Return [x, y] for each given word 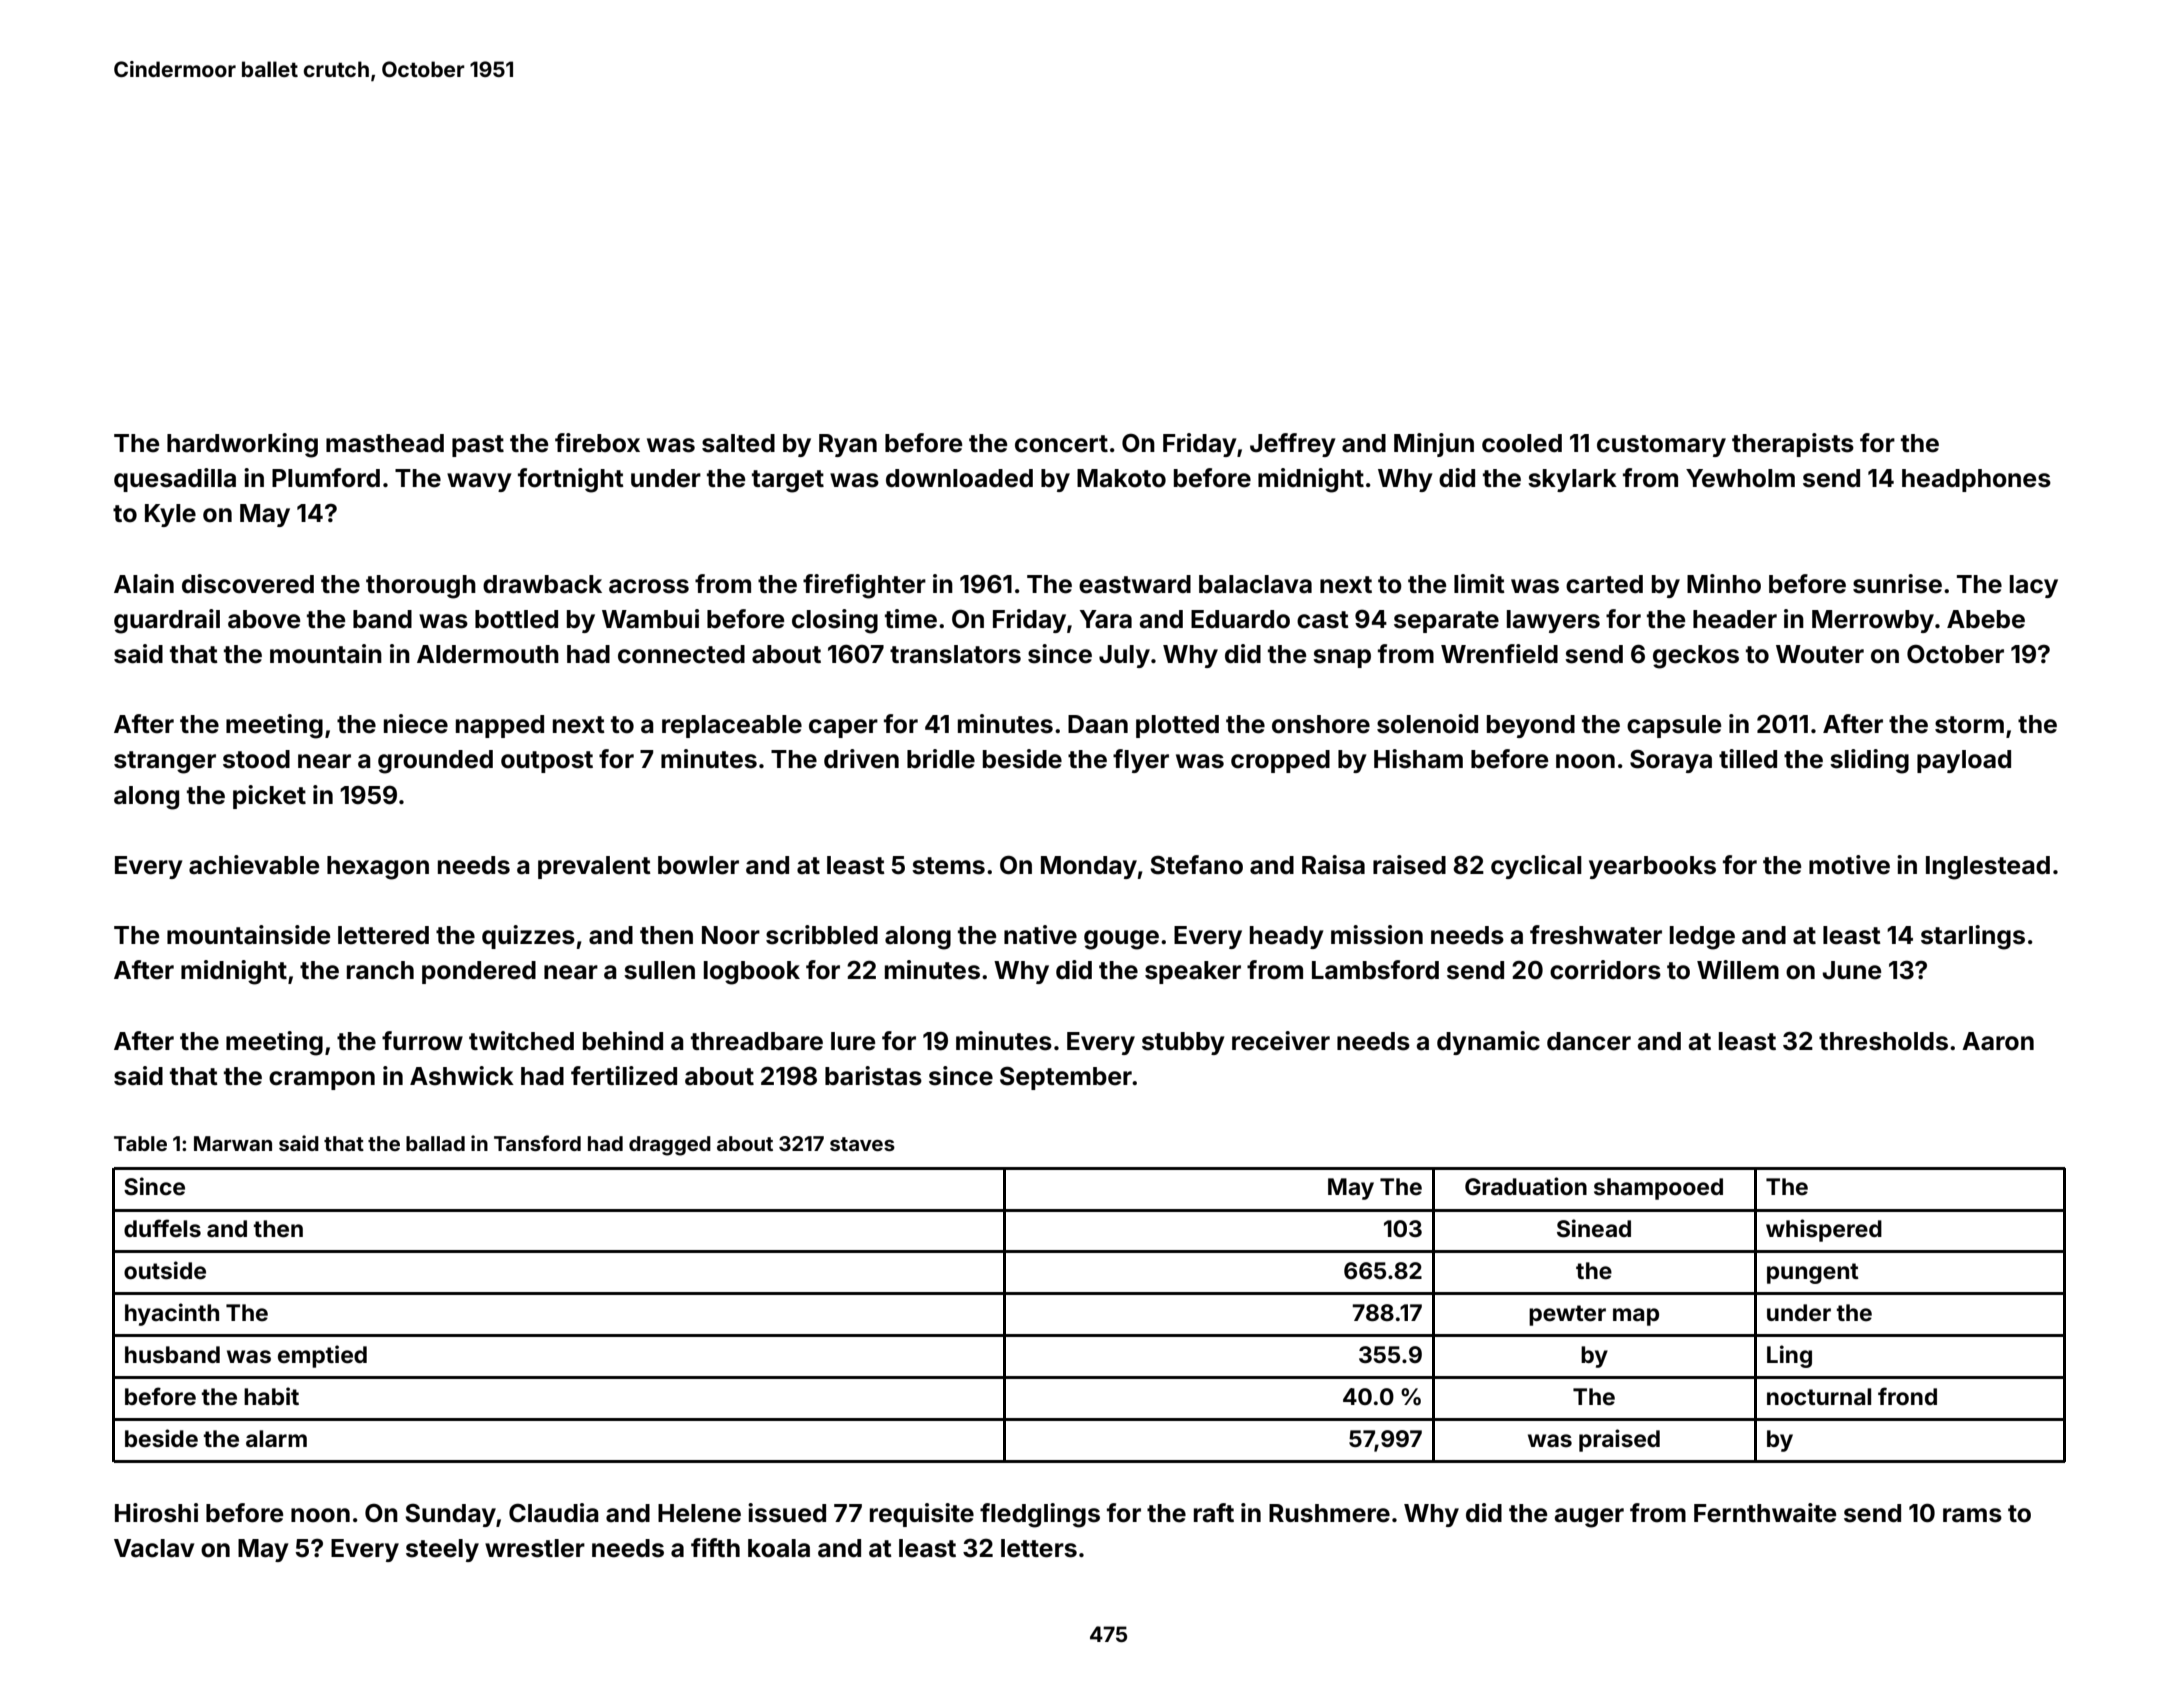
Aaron [1998, 1041]
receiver [1281, 1041]
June [1851, 970]
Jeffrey [1292, 445]
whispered [1824, 1230]
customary [1661, 446]
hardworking [242, 445]
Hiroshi [156, 1513]
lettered [383, 935]
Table [140, 1143]
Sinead [1594, 1228]
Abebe [1986, 619]
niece [416, 724]
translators [955, 654]
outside [165, 1270]
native [1040, 935]
